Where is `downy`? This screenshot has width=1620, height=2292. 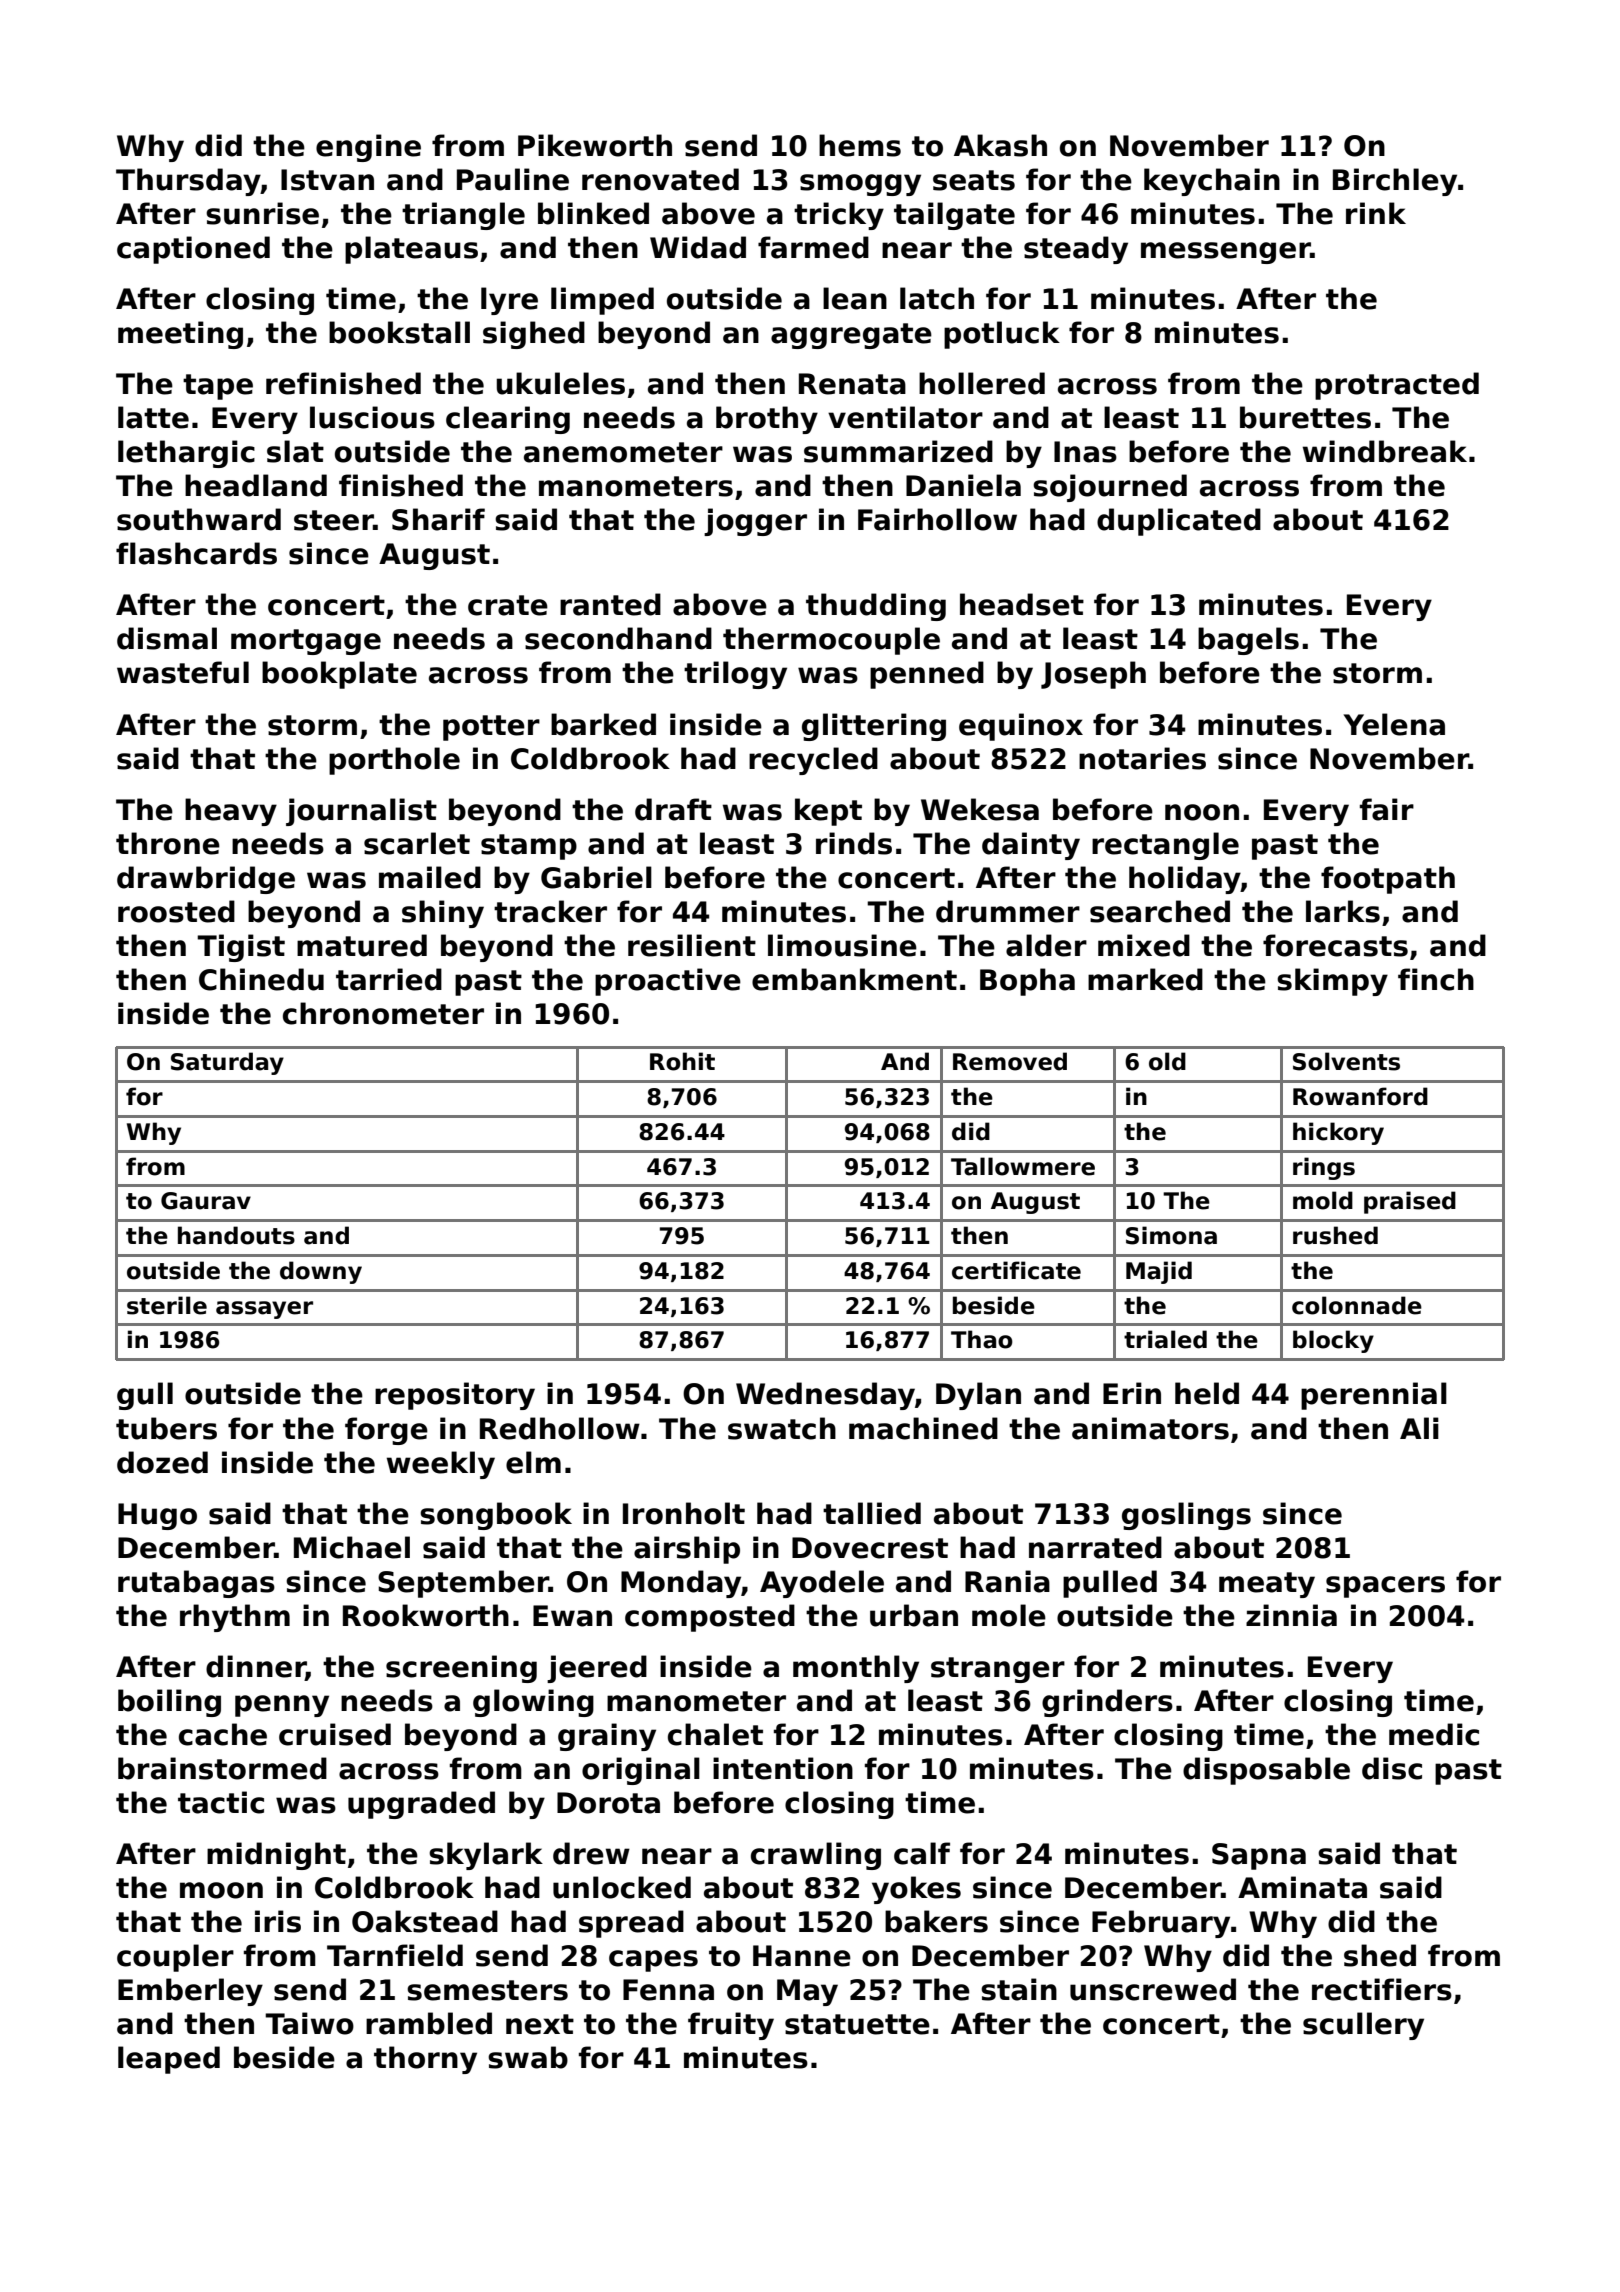 downy is located at coordinates (321, 1272).
